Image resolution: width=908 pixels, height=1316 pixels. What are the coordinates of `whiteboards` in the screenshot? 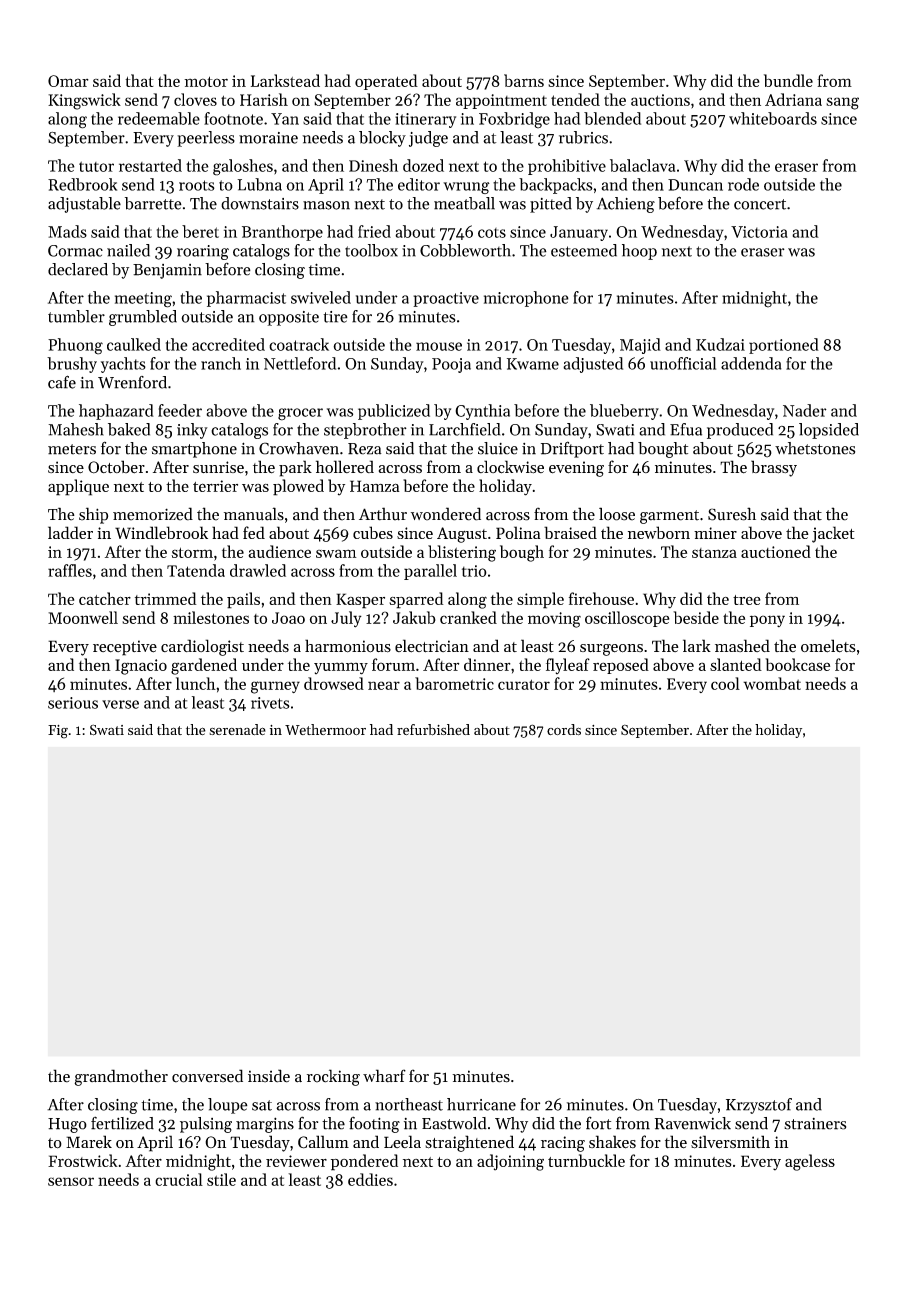 It's located at (773, 118).
